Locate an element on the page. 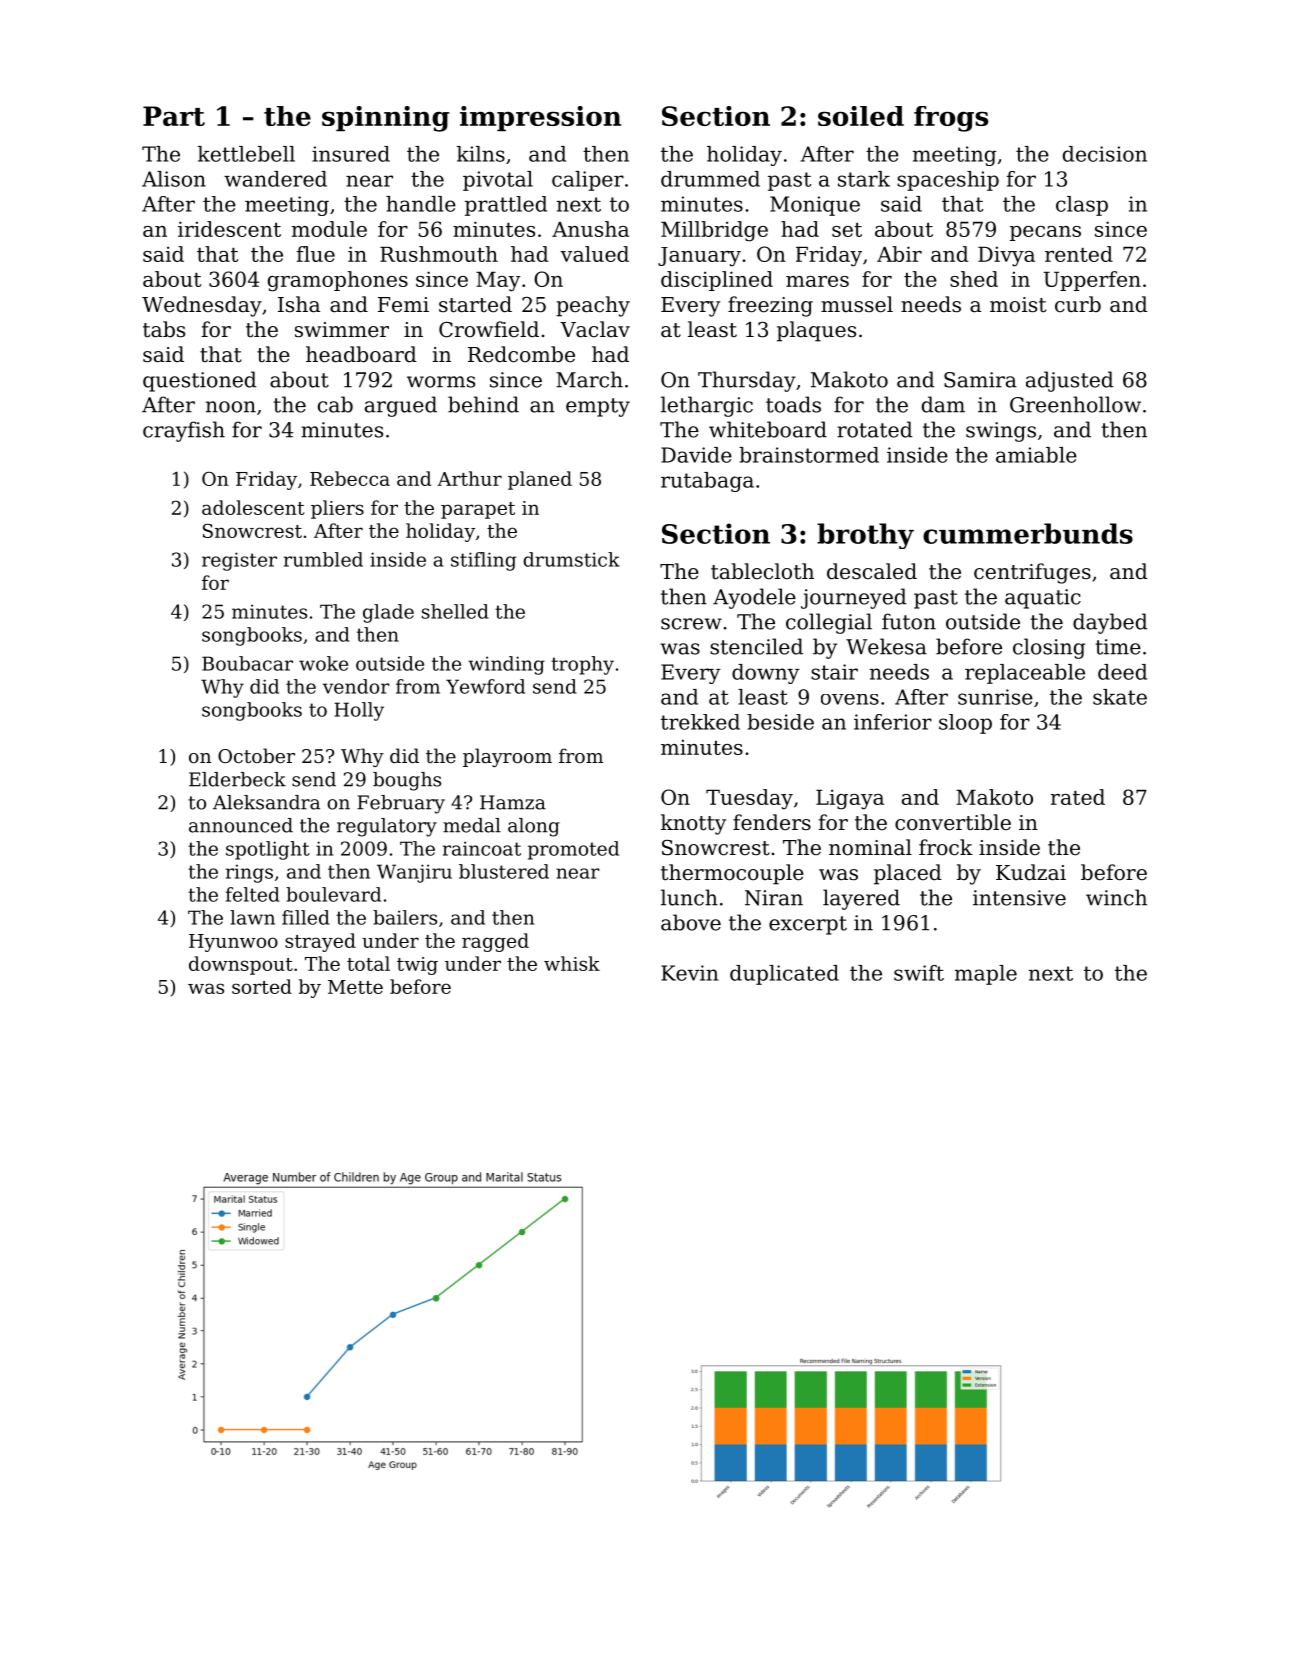 The image size is (1290, 1670). frogs is located at coordinates (951, 119).
